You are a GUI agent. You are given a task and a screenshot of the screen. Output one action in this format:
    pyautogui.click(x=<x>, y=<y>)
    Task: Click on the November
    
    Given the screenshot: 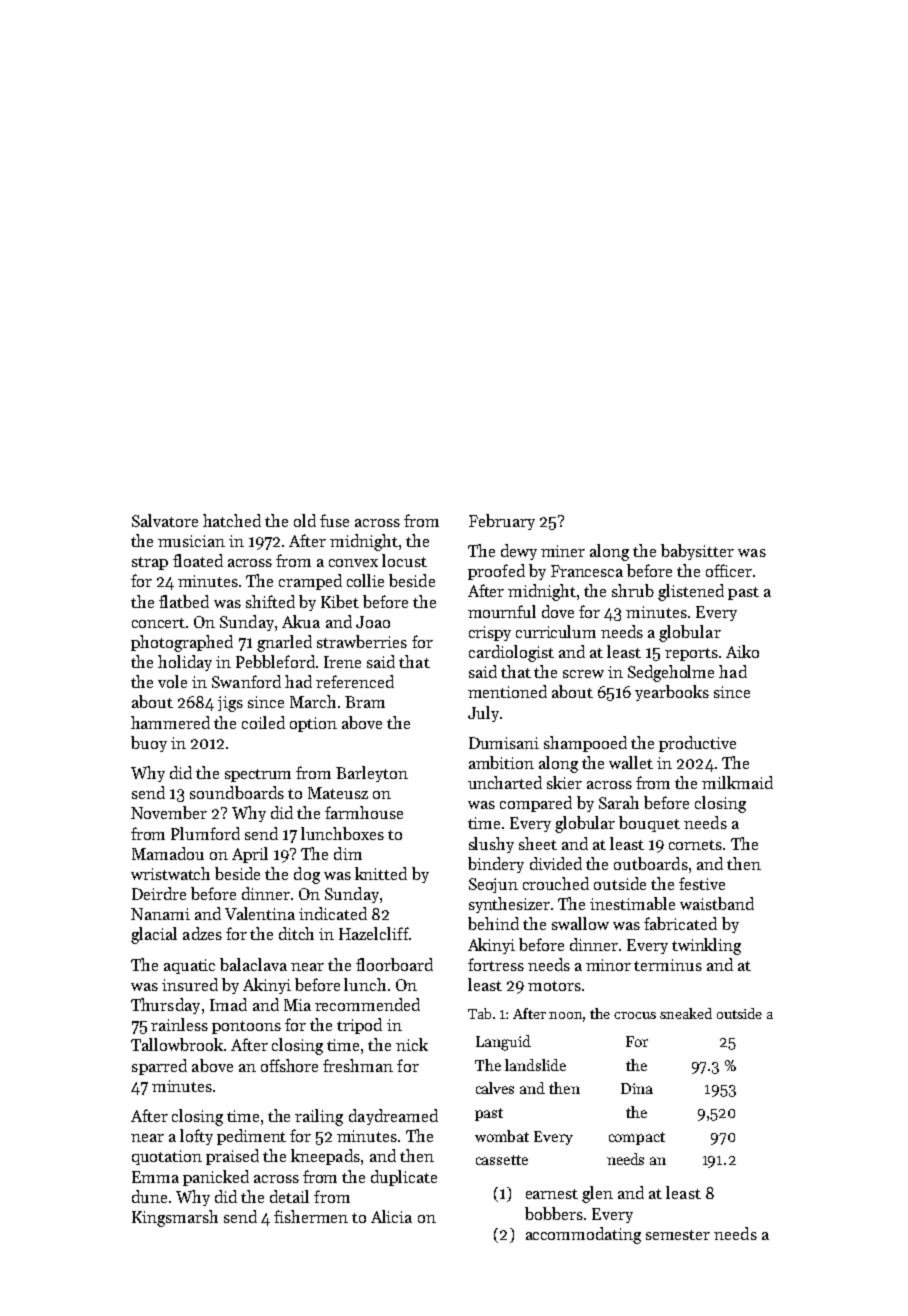 What is the action you would take?
    pyautogui.click(x=169, y=812)
